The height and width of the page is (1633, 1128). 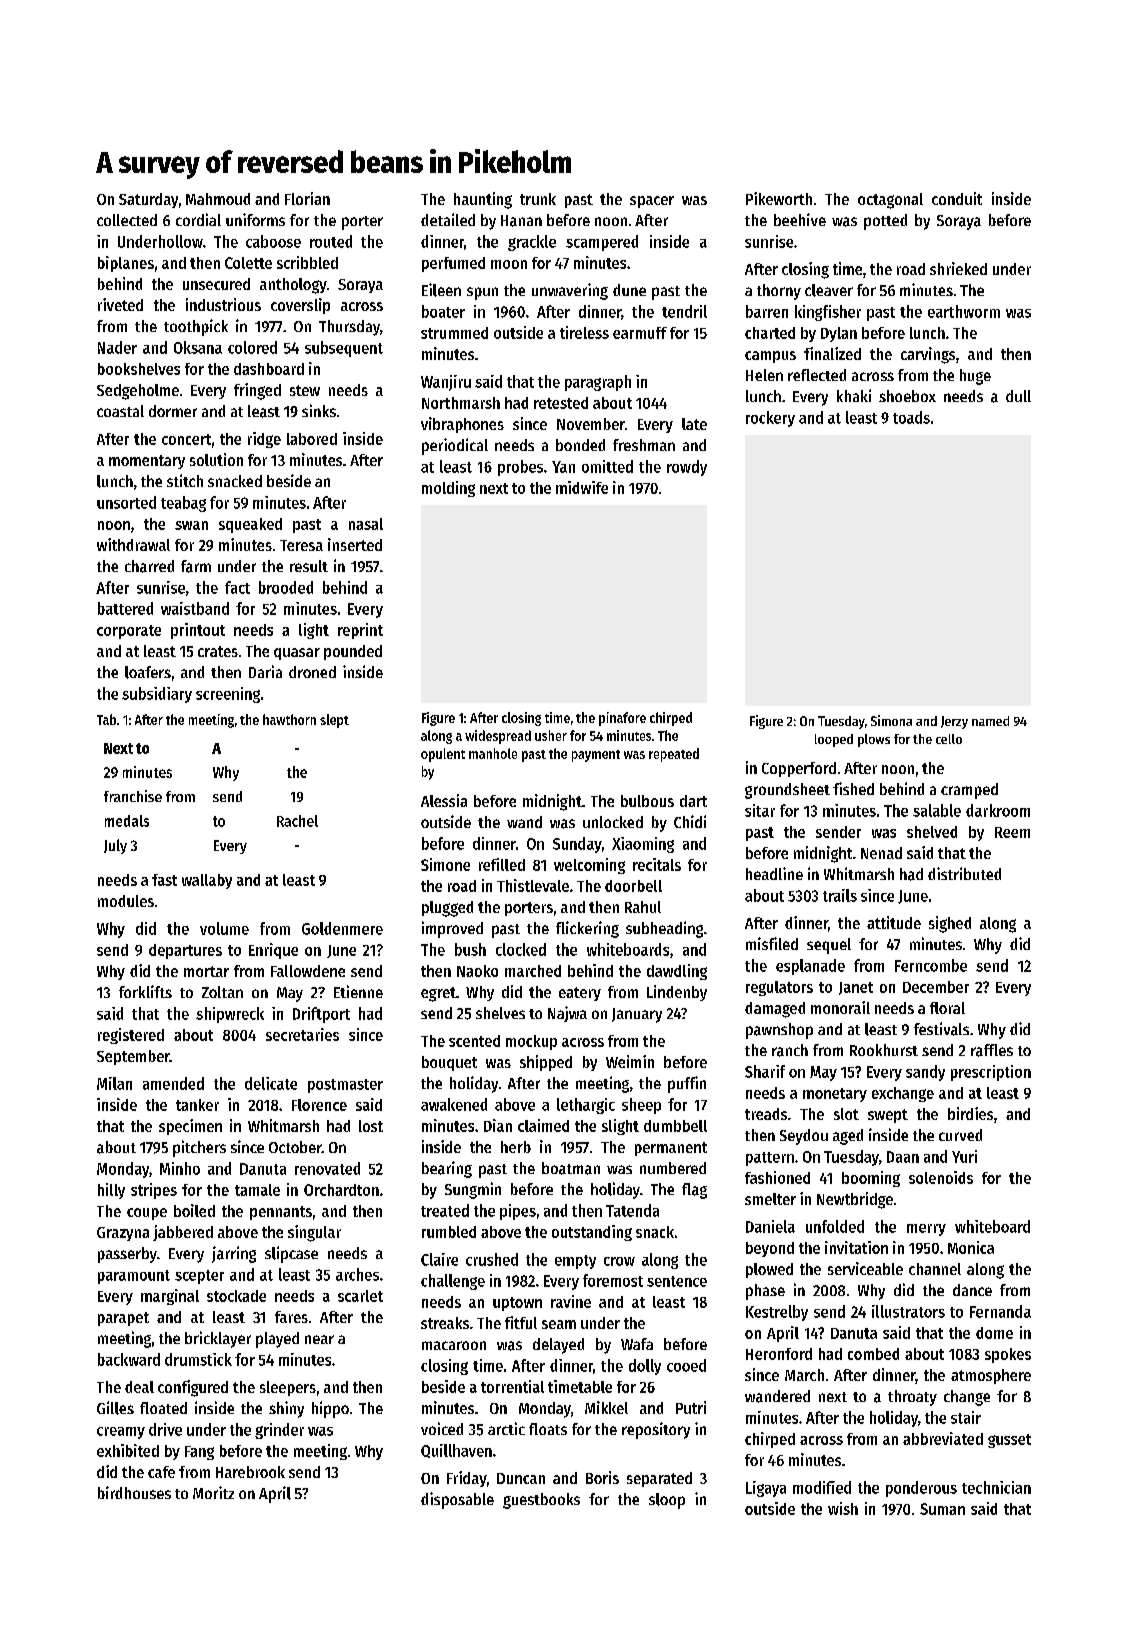 What do you see at coordinates (687, 468) in the page?
I see `rowdy` at bounding box center [687, 468].
